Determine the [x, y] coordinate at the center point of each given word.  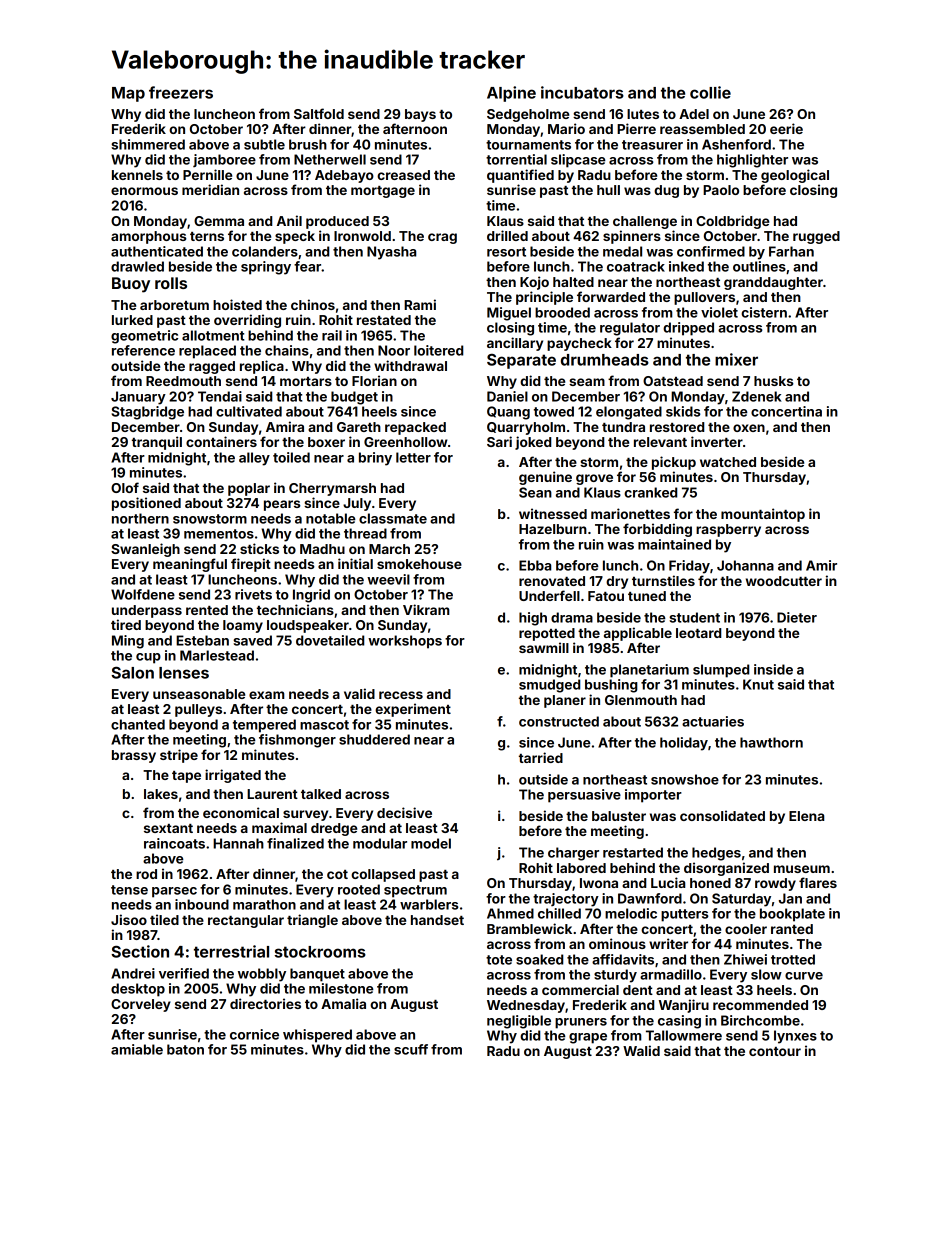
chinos [313, 304]
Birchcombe [760, 1020]
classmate [393, 518]
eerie [786, 128]
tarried [541, 757]
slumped [721, 671]
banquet [317, 975]
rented [207, 610]
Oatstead [673, 381]
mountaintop [763, 515]
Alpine [511, 94]
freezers [181, 92]
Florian [374, 380]
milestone [341, 988]
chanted [138, 724]
